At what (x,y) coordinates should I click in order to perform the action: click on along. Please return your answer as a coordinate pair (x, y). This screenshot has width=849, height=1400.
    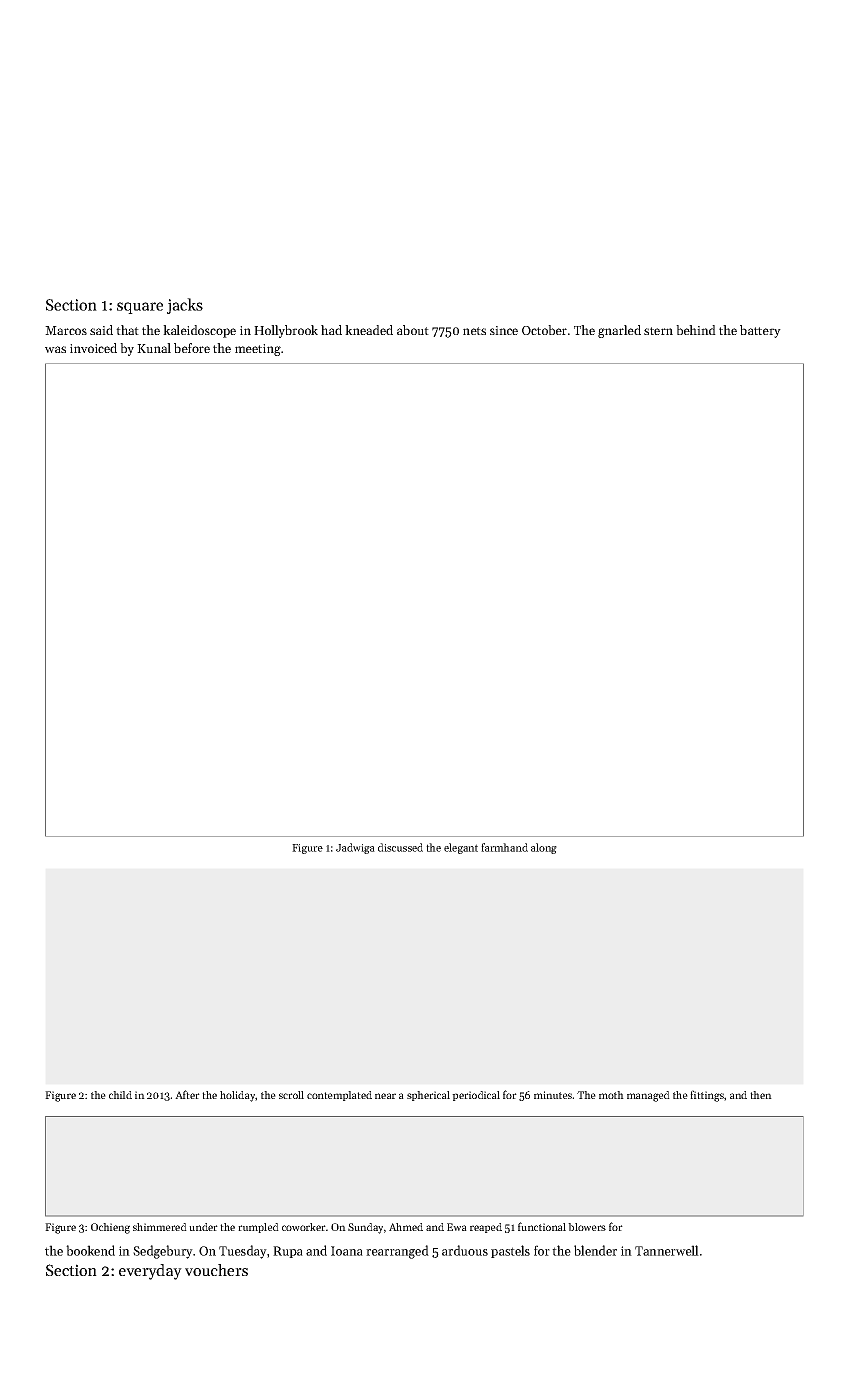
    Looking at the image, I should click on (544, 848).
